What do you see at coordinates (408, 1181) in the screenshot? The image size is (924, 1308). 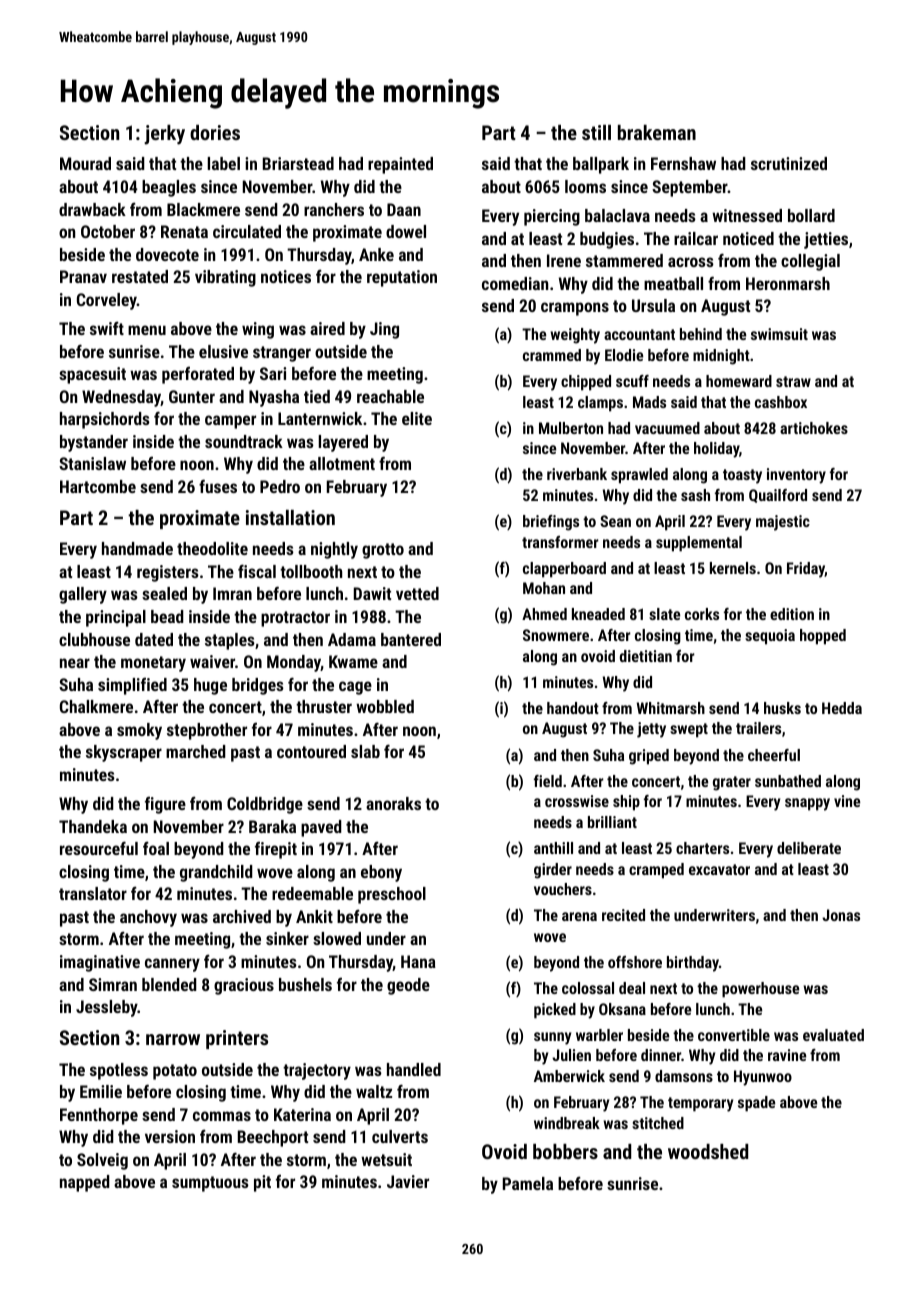 I see `Javier` at bounding box center [408, 1181].
